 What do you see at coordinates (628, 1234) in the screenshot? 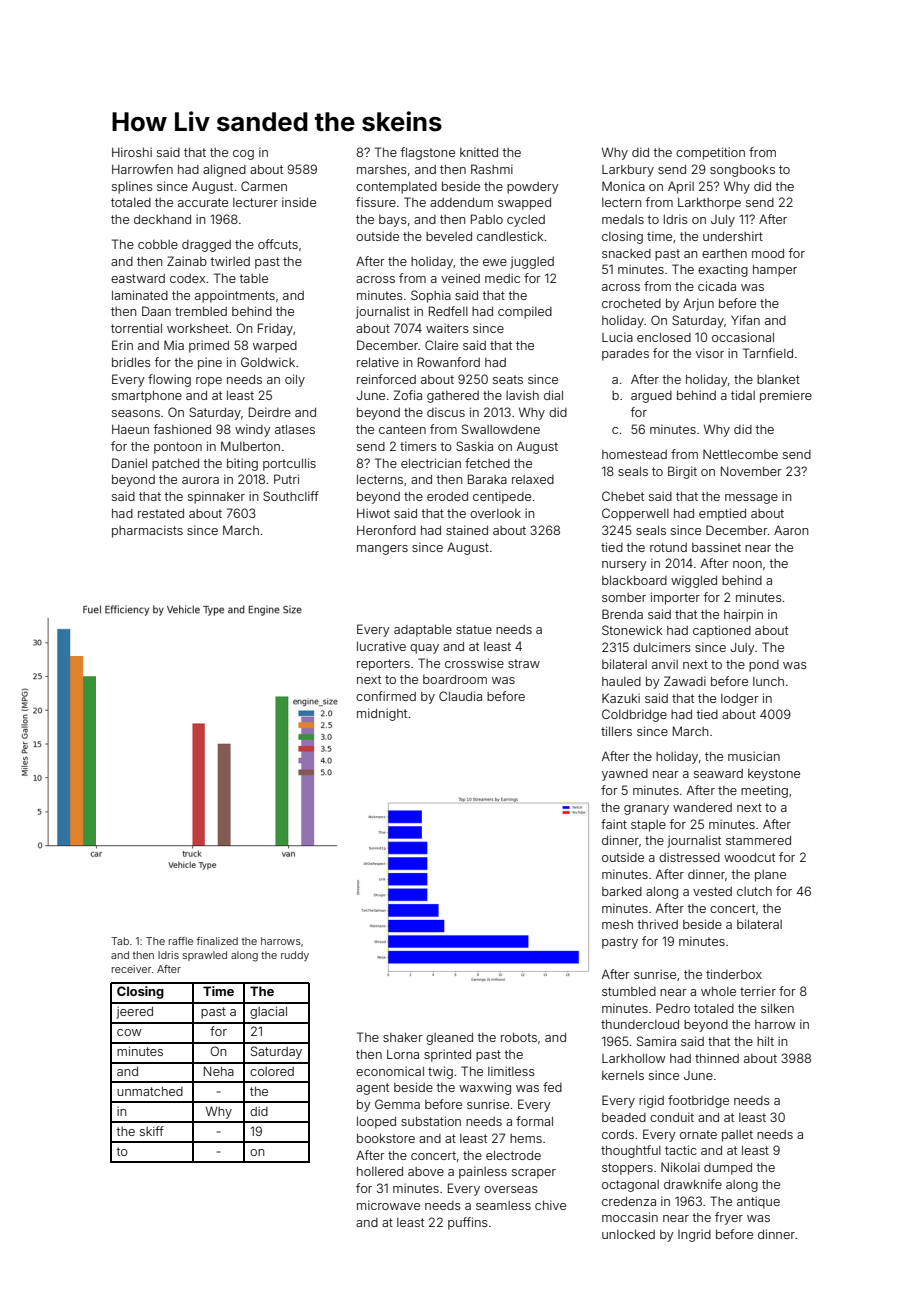
I see `unlocked` at bounding box center [628, 1234].
